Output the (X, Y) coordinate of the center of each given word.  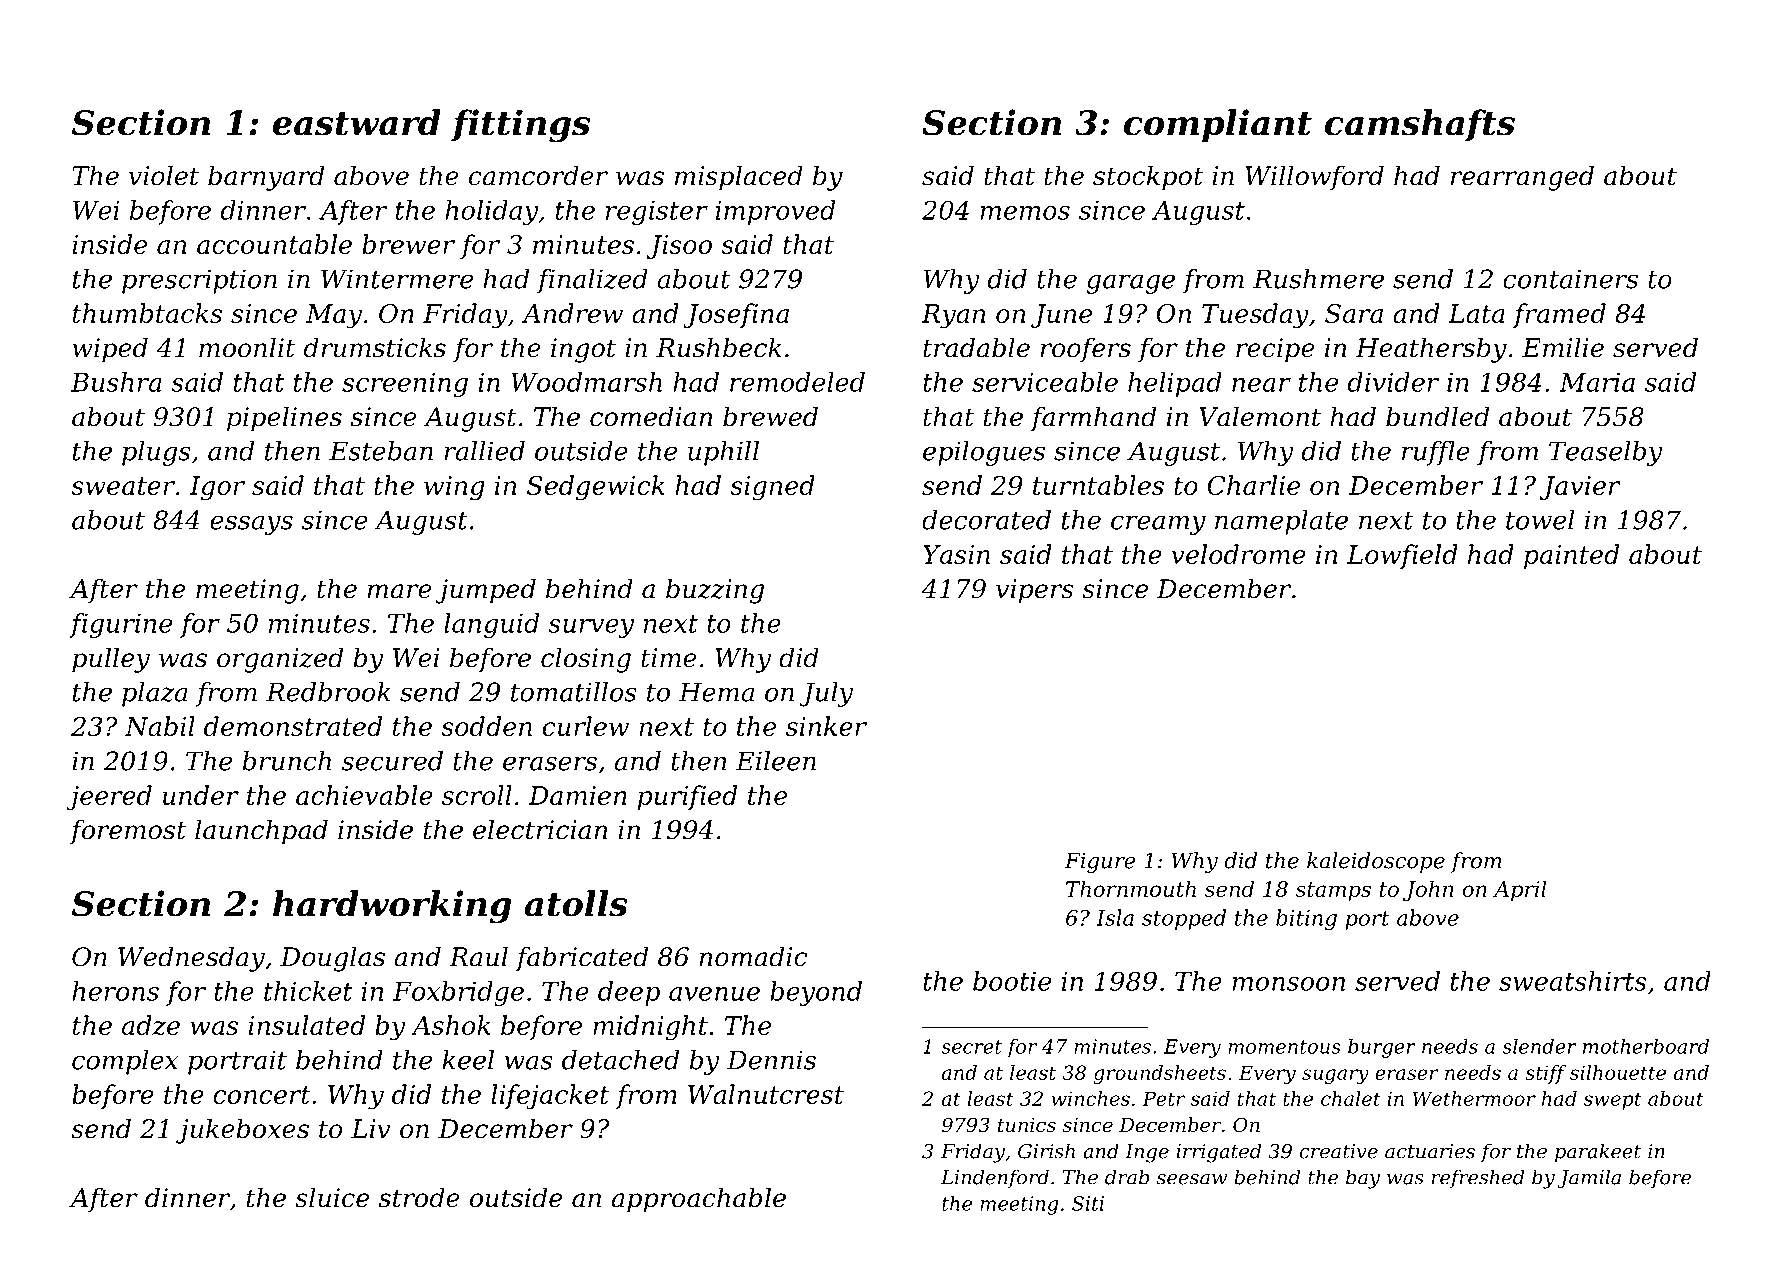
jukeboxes (242, 1131)
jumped (486, 591)
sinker (826, 726)
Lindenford (995, 1178)
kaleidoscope (1376, 862)
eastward (357, 122)
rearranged (1522, 178)
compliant (1218, 125)
